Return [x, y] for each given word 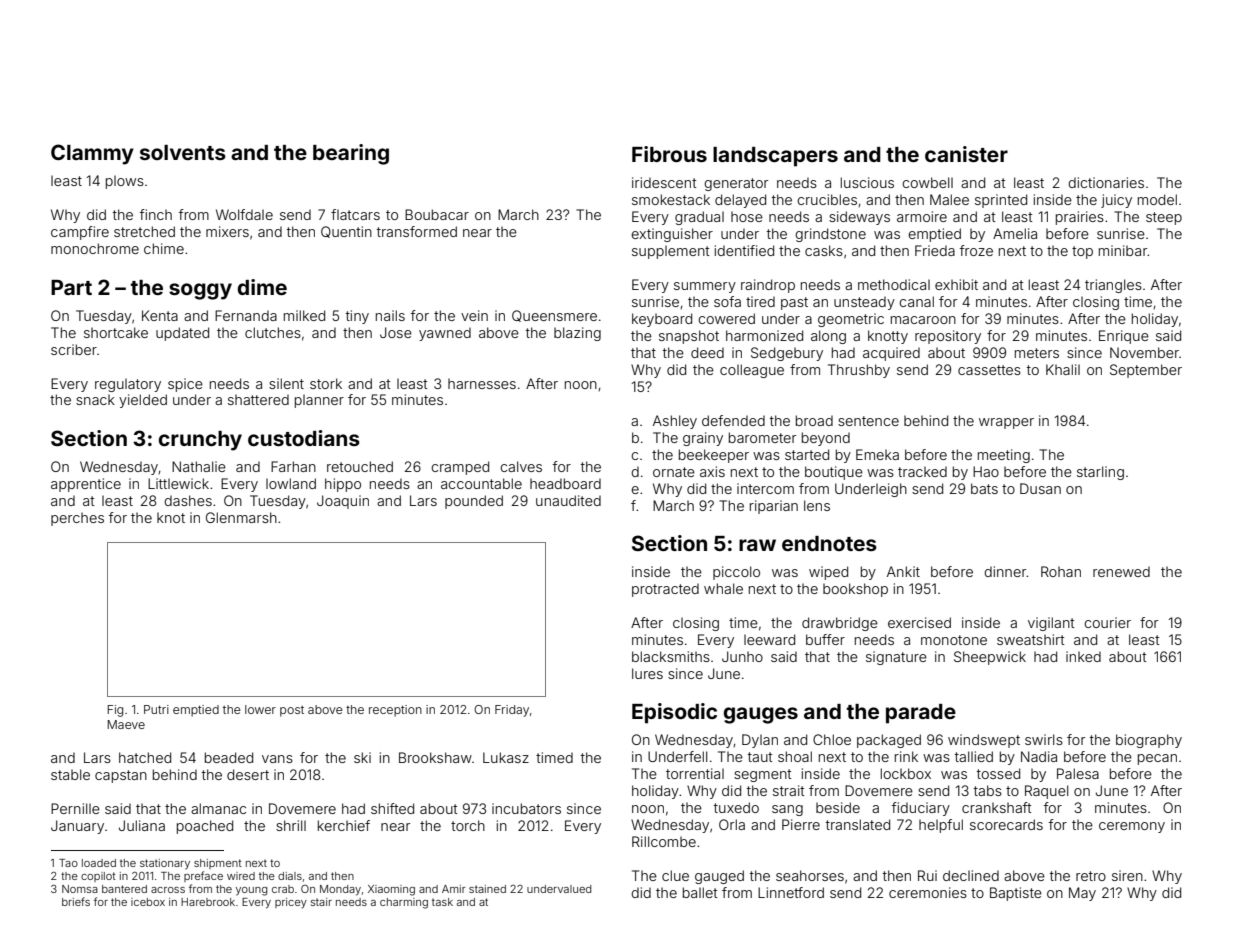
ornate [674, 472]
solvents [183, 152]
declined [971, 875]
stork [326, 383]
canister [966, 154]
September [1146, 371]
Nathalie [199, 466]
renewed [1121, 571]
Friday [512, 711]
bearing [351, 154]
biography [1149, 741]
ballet [700, 892]
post [292, 711]
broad [814, 420]
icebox [148, 902]
